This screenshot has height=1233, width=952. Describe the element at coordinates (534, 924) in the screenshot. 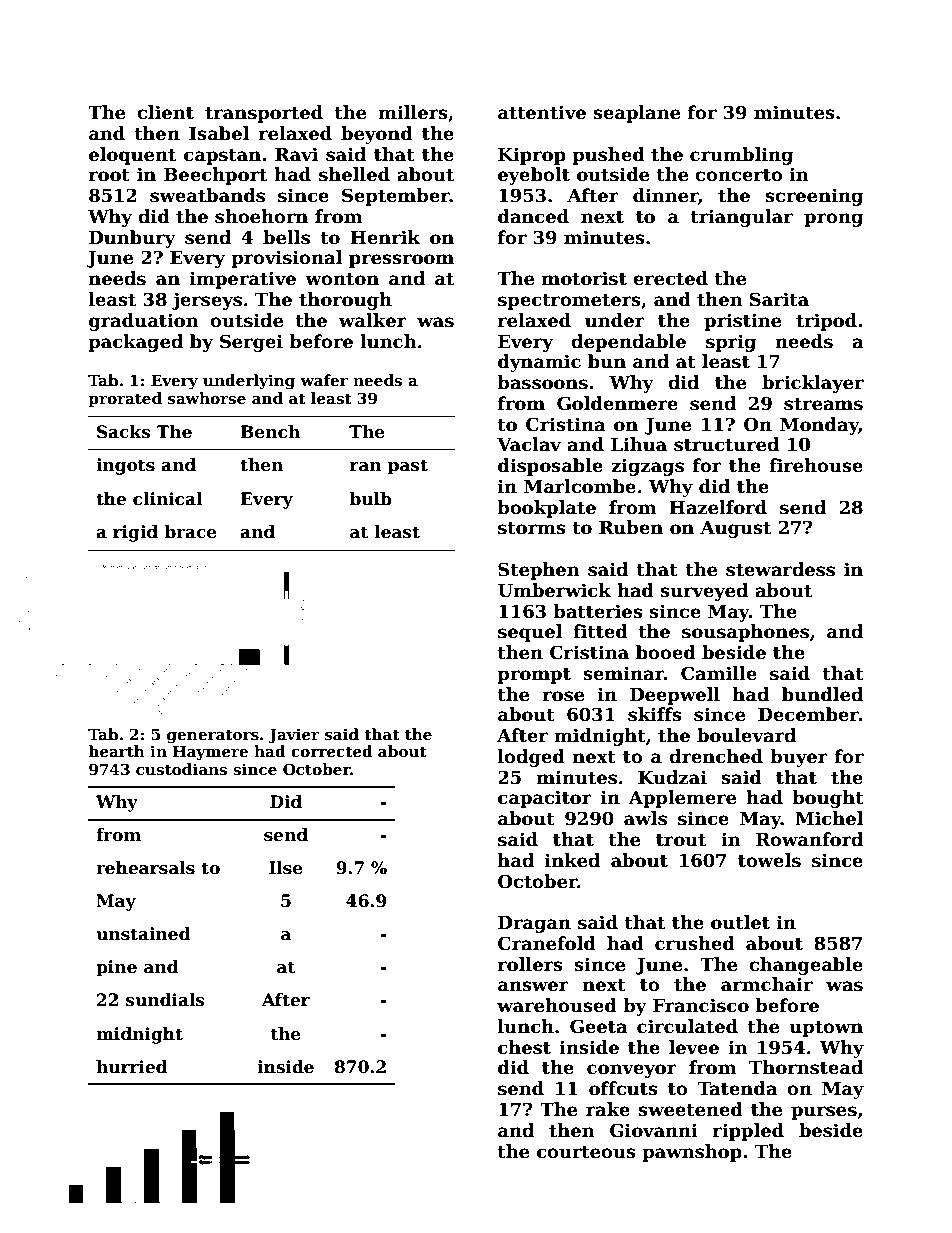

I see `Dragan` at that location.
